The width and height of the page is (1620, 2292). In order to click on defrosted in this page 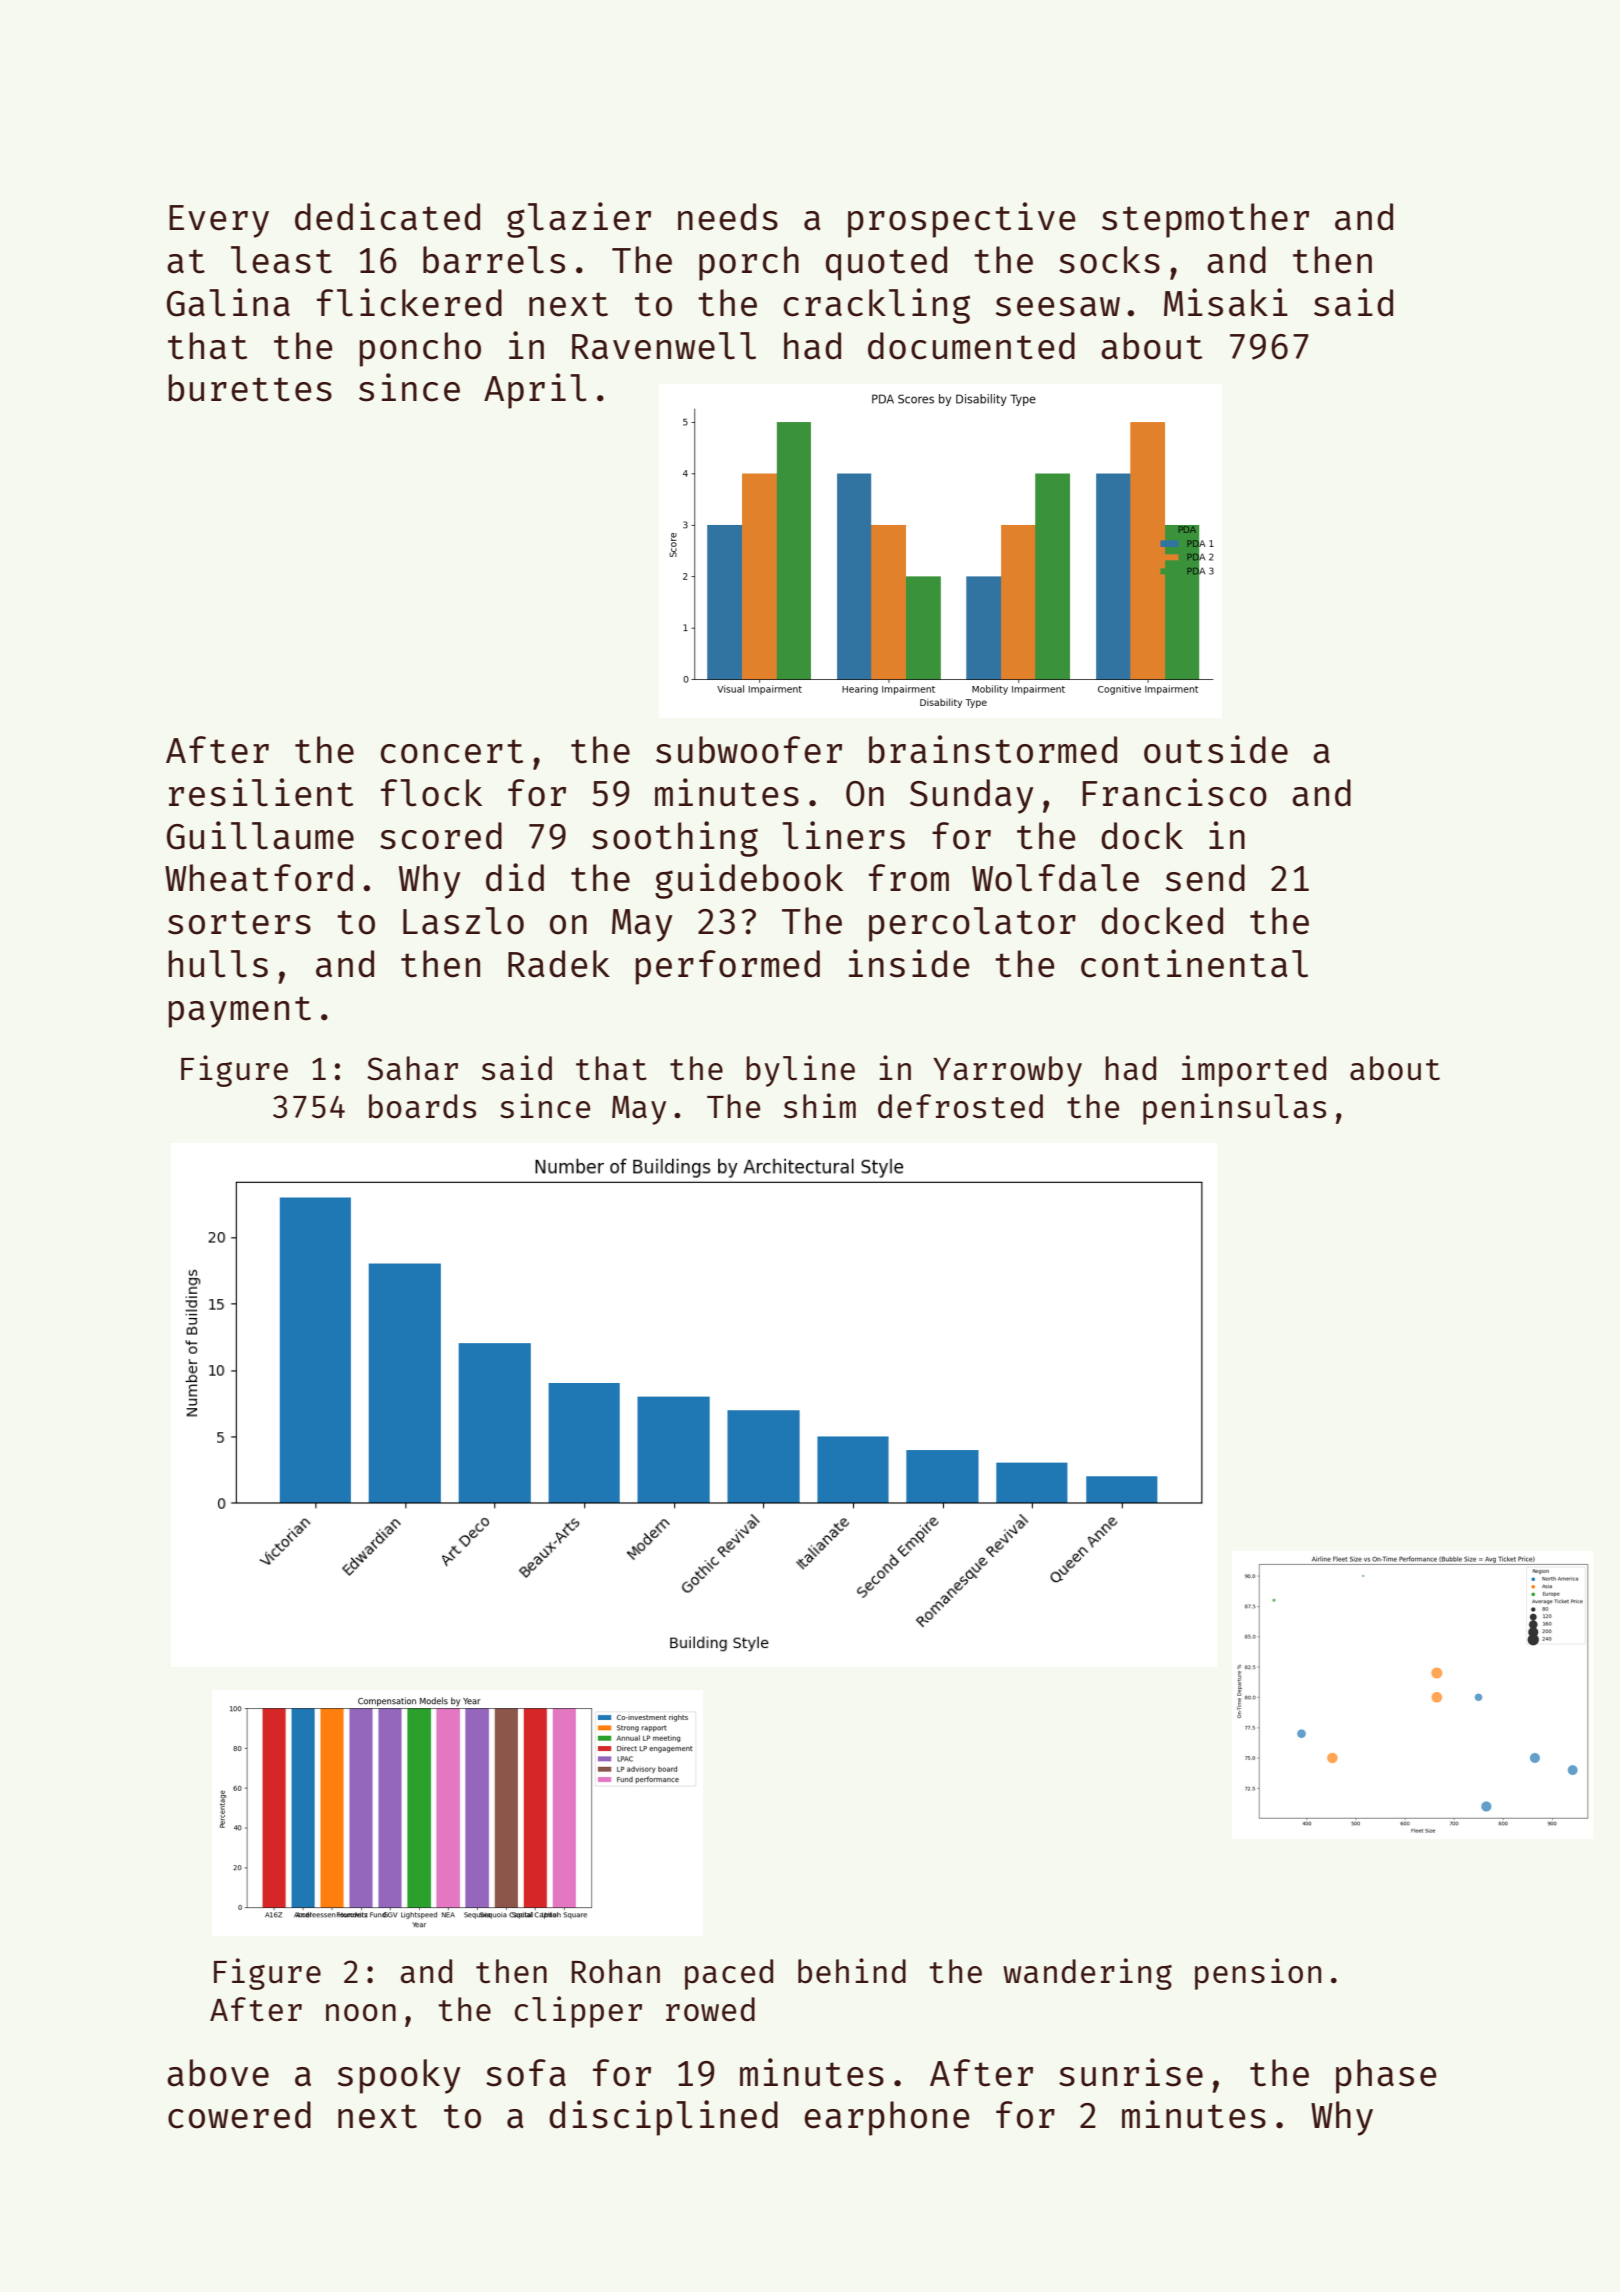, I will do `click(960, 1106)`.
